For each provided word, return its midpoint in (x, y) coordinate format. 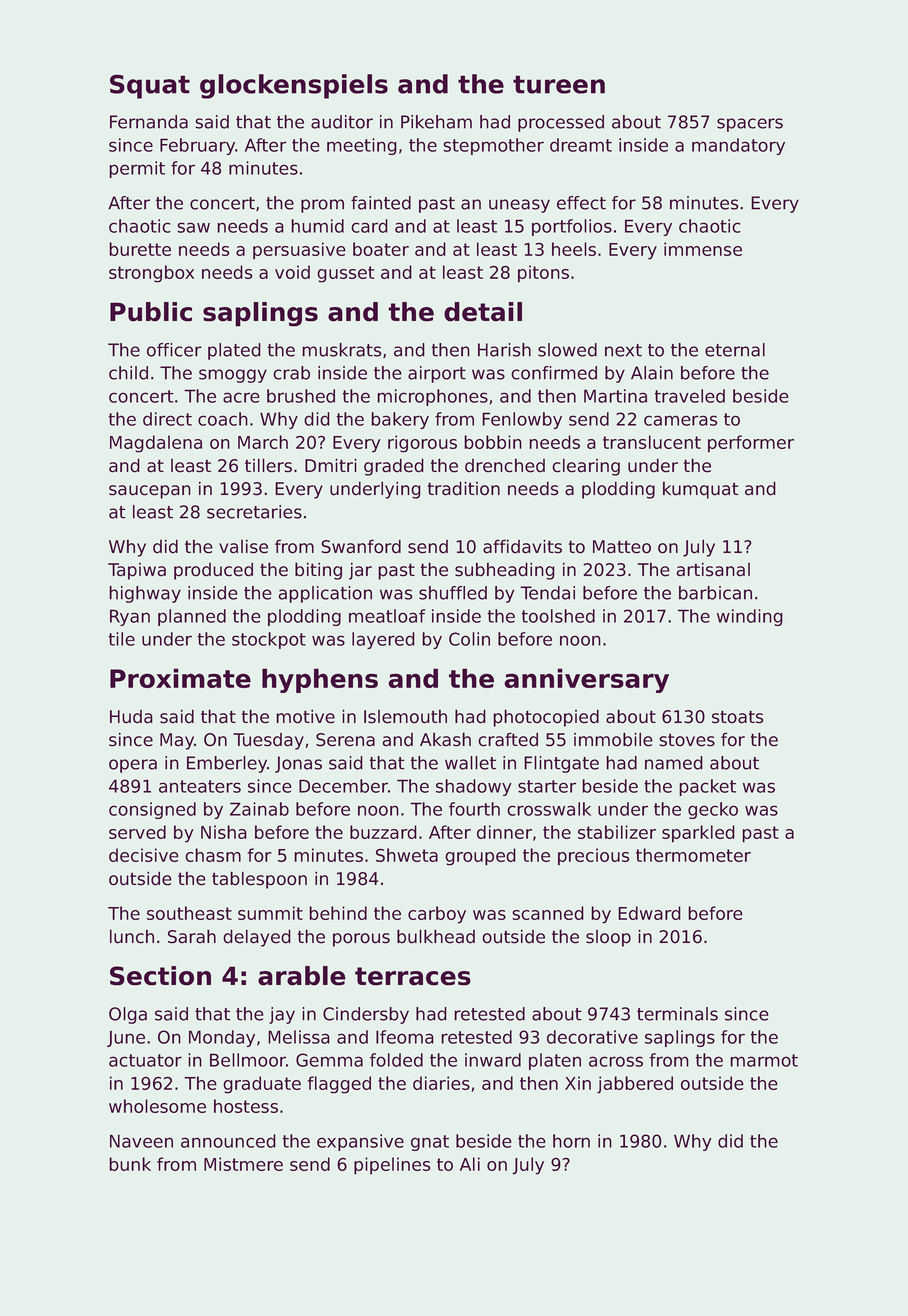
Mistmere (243, 1164)
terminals (677, 1014)
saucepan (150, 492)
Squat (150, 86)
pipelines (392, 1166)
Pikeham (436, 122)
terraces (413, 976)
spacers (750, 125)
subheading (505, 571)
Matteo (622, 547)
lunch (132, 936)
